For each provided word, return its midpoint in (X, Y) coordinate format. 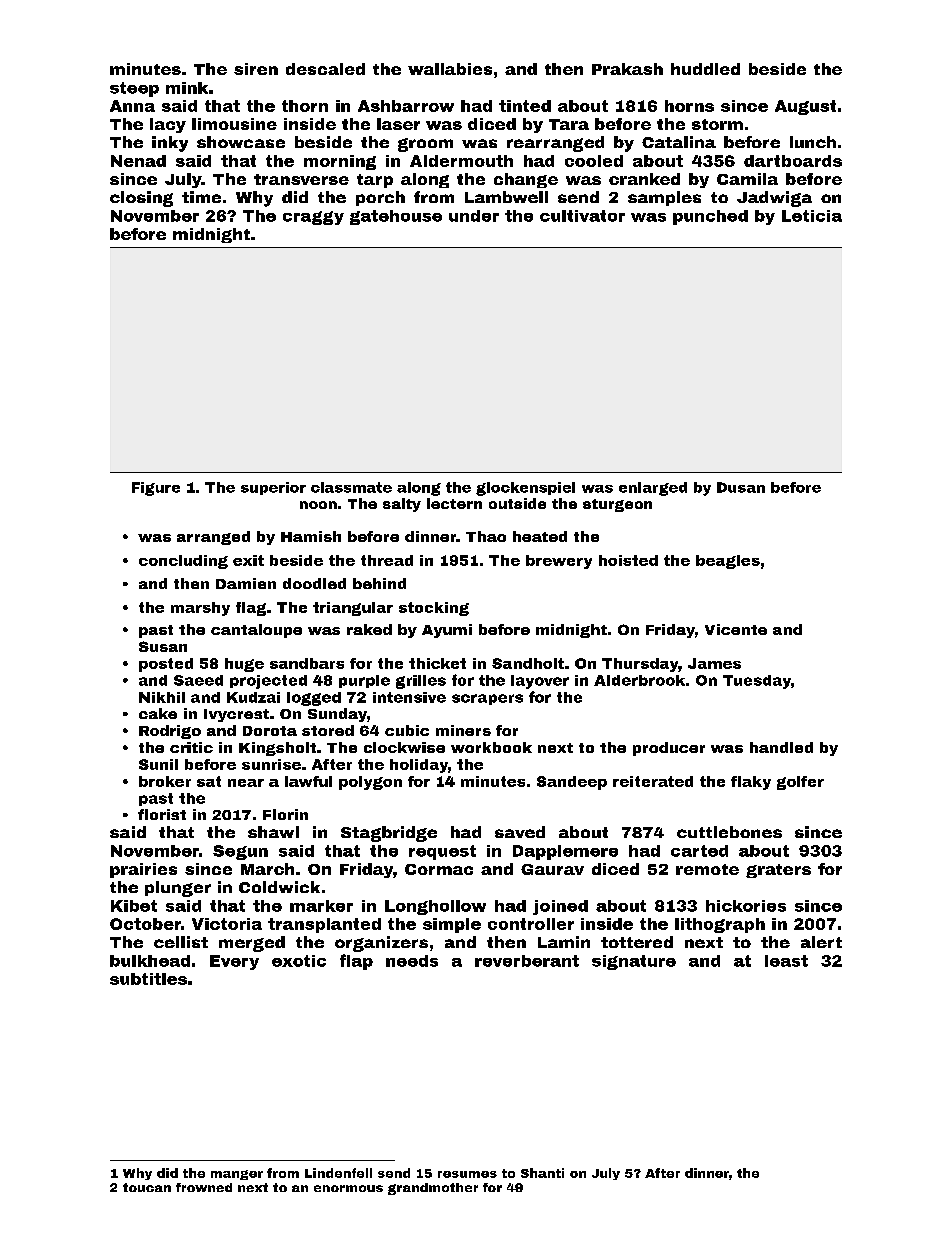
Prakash (627, 69)
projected (268, 682)
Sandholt (528, 663)
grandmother (433, 1189)
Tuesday (757, 682)
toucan (147, 1187)
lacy (168, 125)
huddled (705, 69)
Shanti (542, 1173)
